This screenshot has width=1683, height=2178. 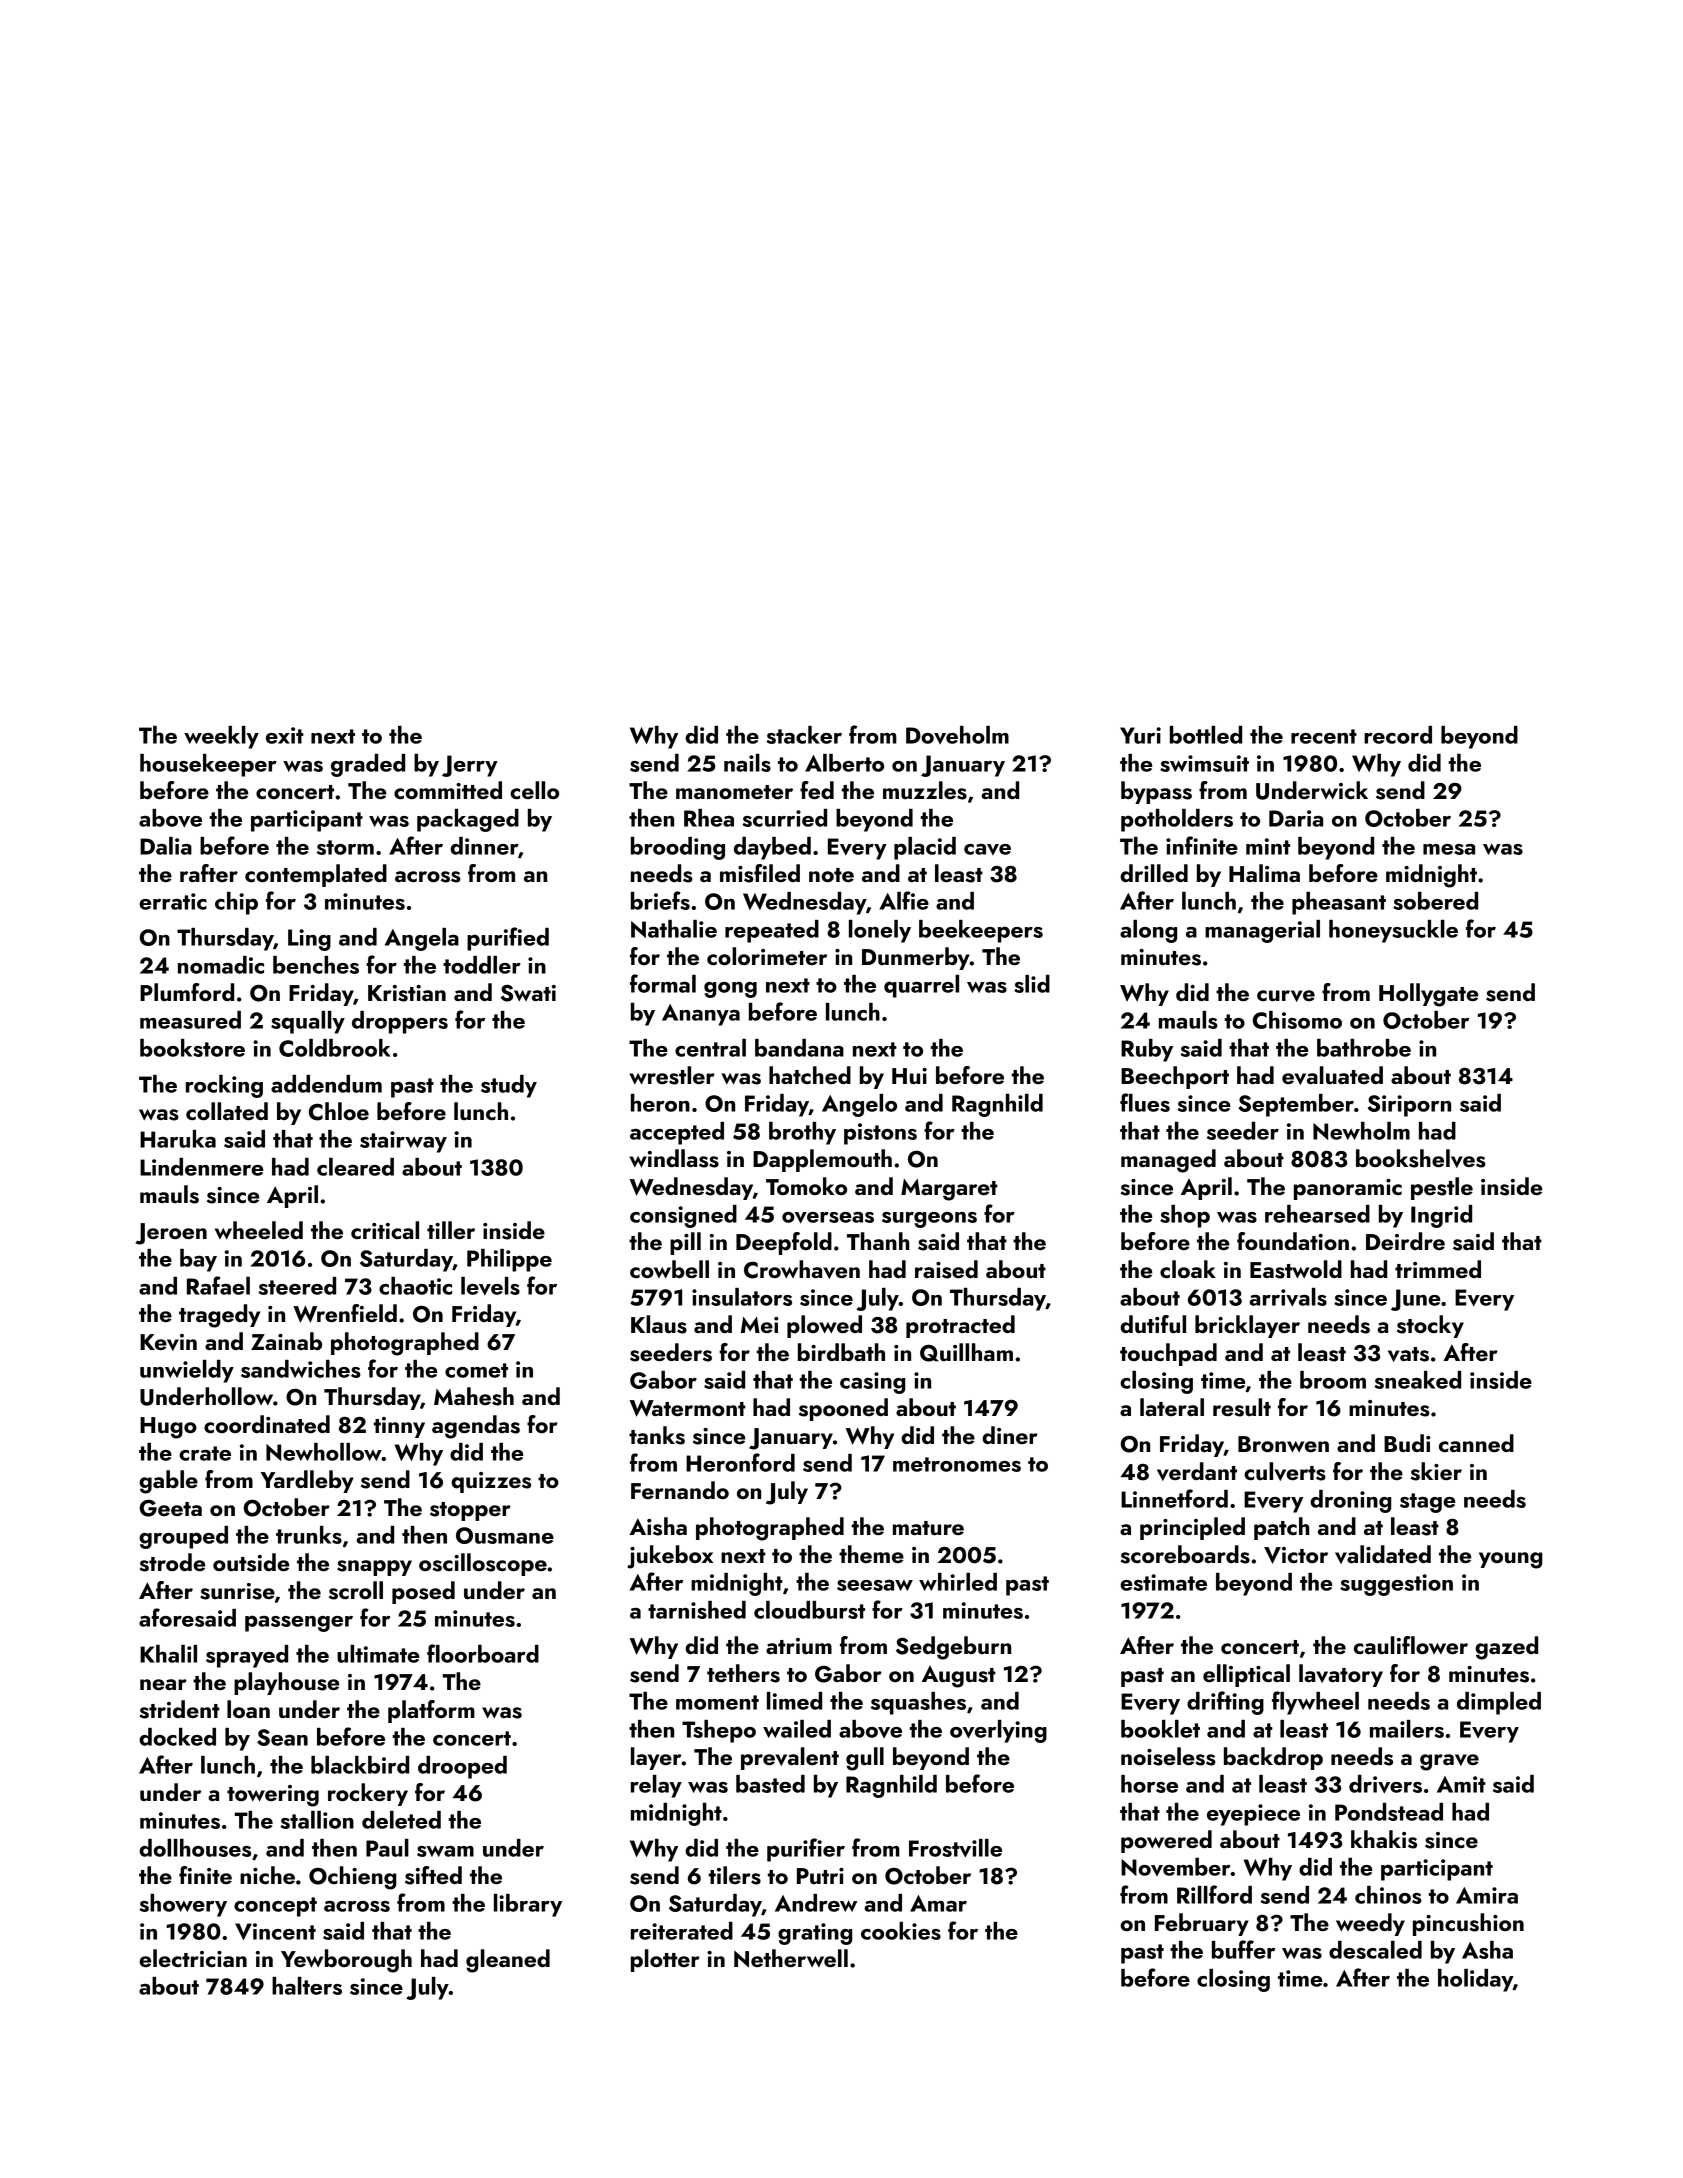 What do you see at coordinates (1225, 1703) in the screenshot?
I see `drifting` at bounding box center [1225, 1703].
